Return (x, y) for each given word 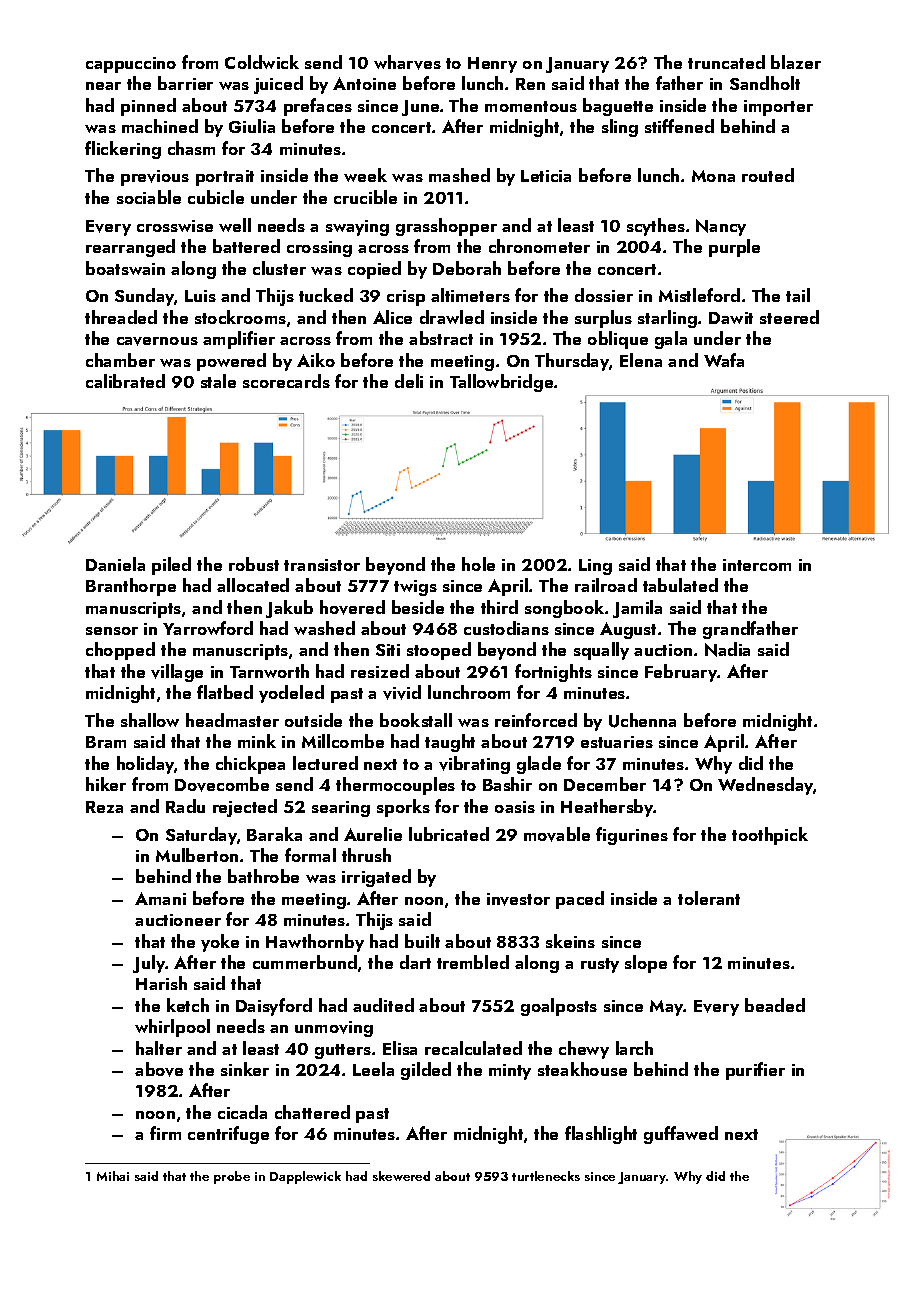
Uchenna (642, 720)
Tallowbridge (501, 383)
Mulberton (197, 855)
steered (789, 317)
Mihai (113, 1176)
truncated (726, 62)
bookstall (416, 720)
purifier (755, 1071)
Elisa (400, 1048)
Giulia (252, 126)
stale (218, 381)
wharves (407, 62)
